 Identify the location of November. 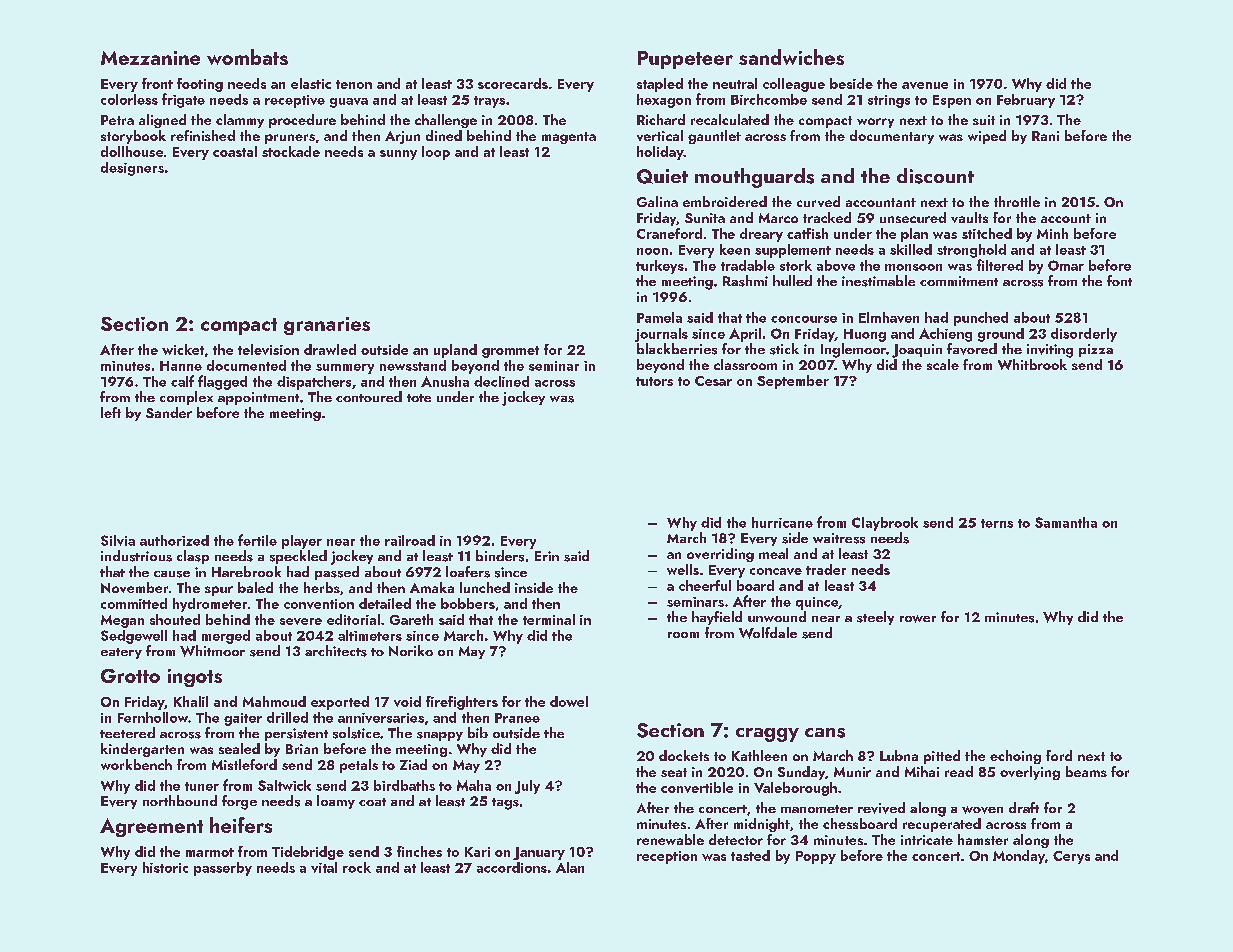
(134, 587).
